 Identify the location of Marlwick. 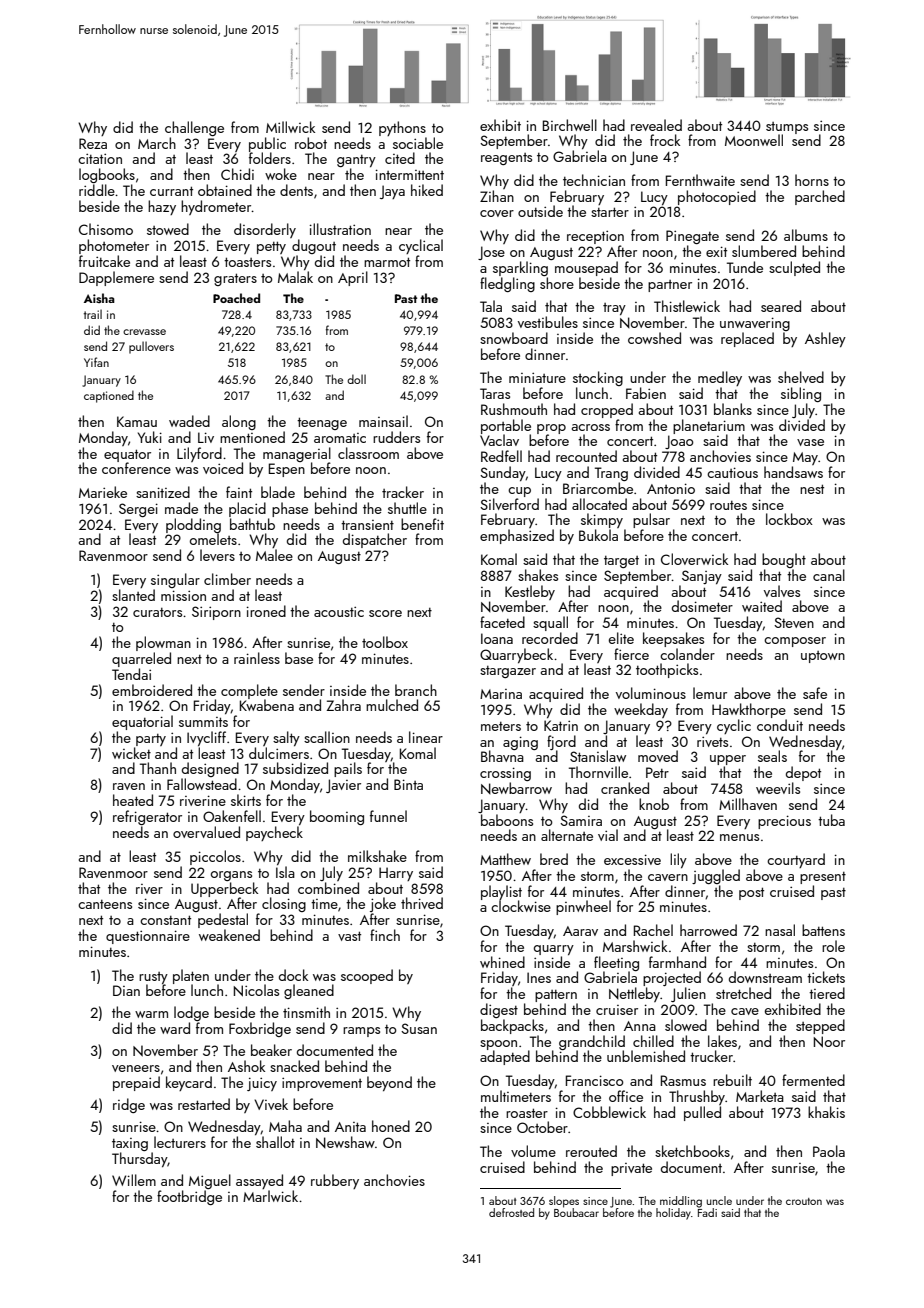
(270, 1196).
